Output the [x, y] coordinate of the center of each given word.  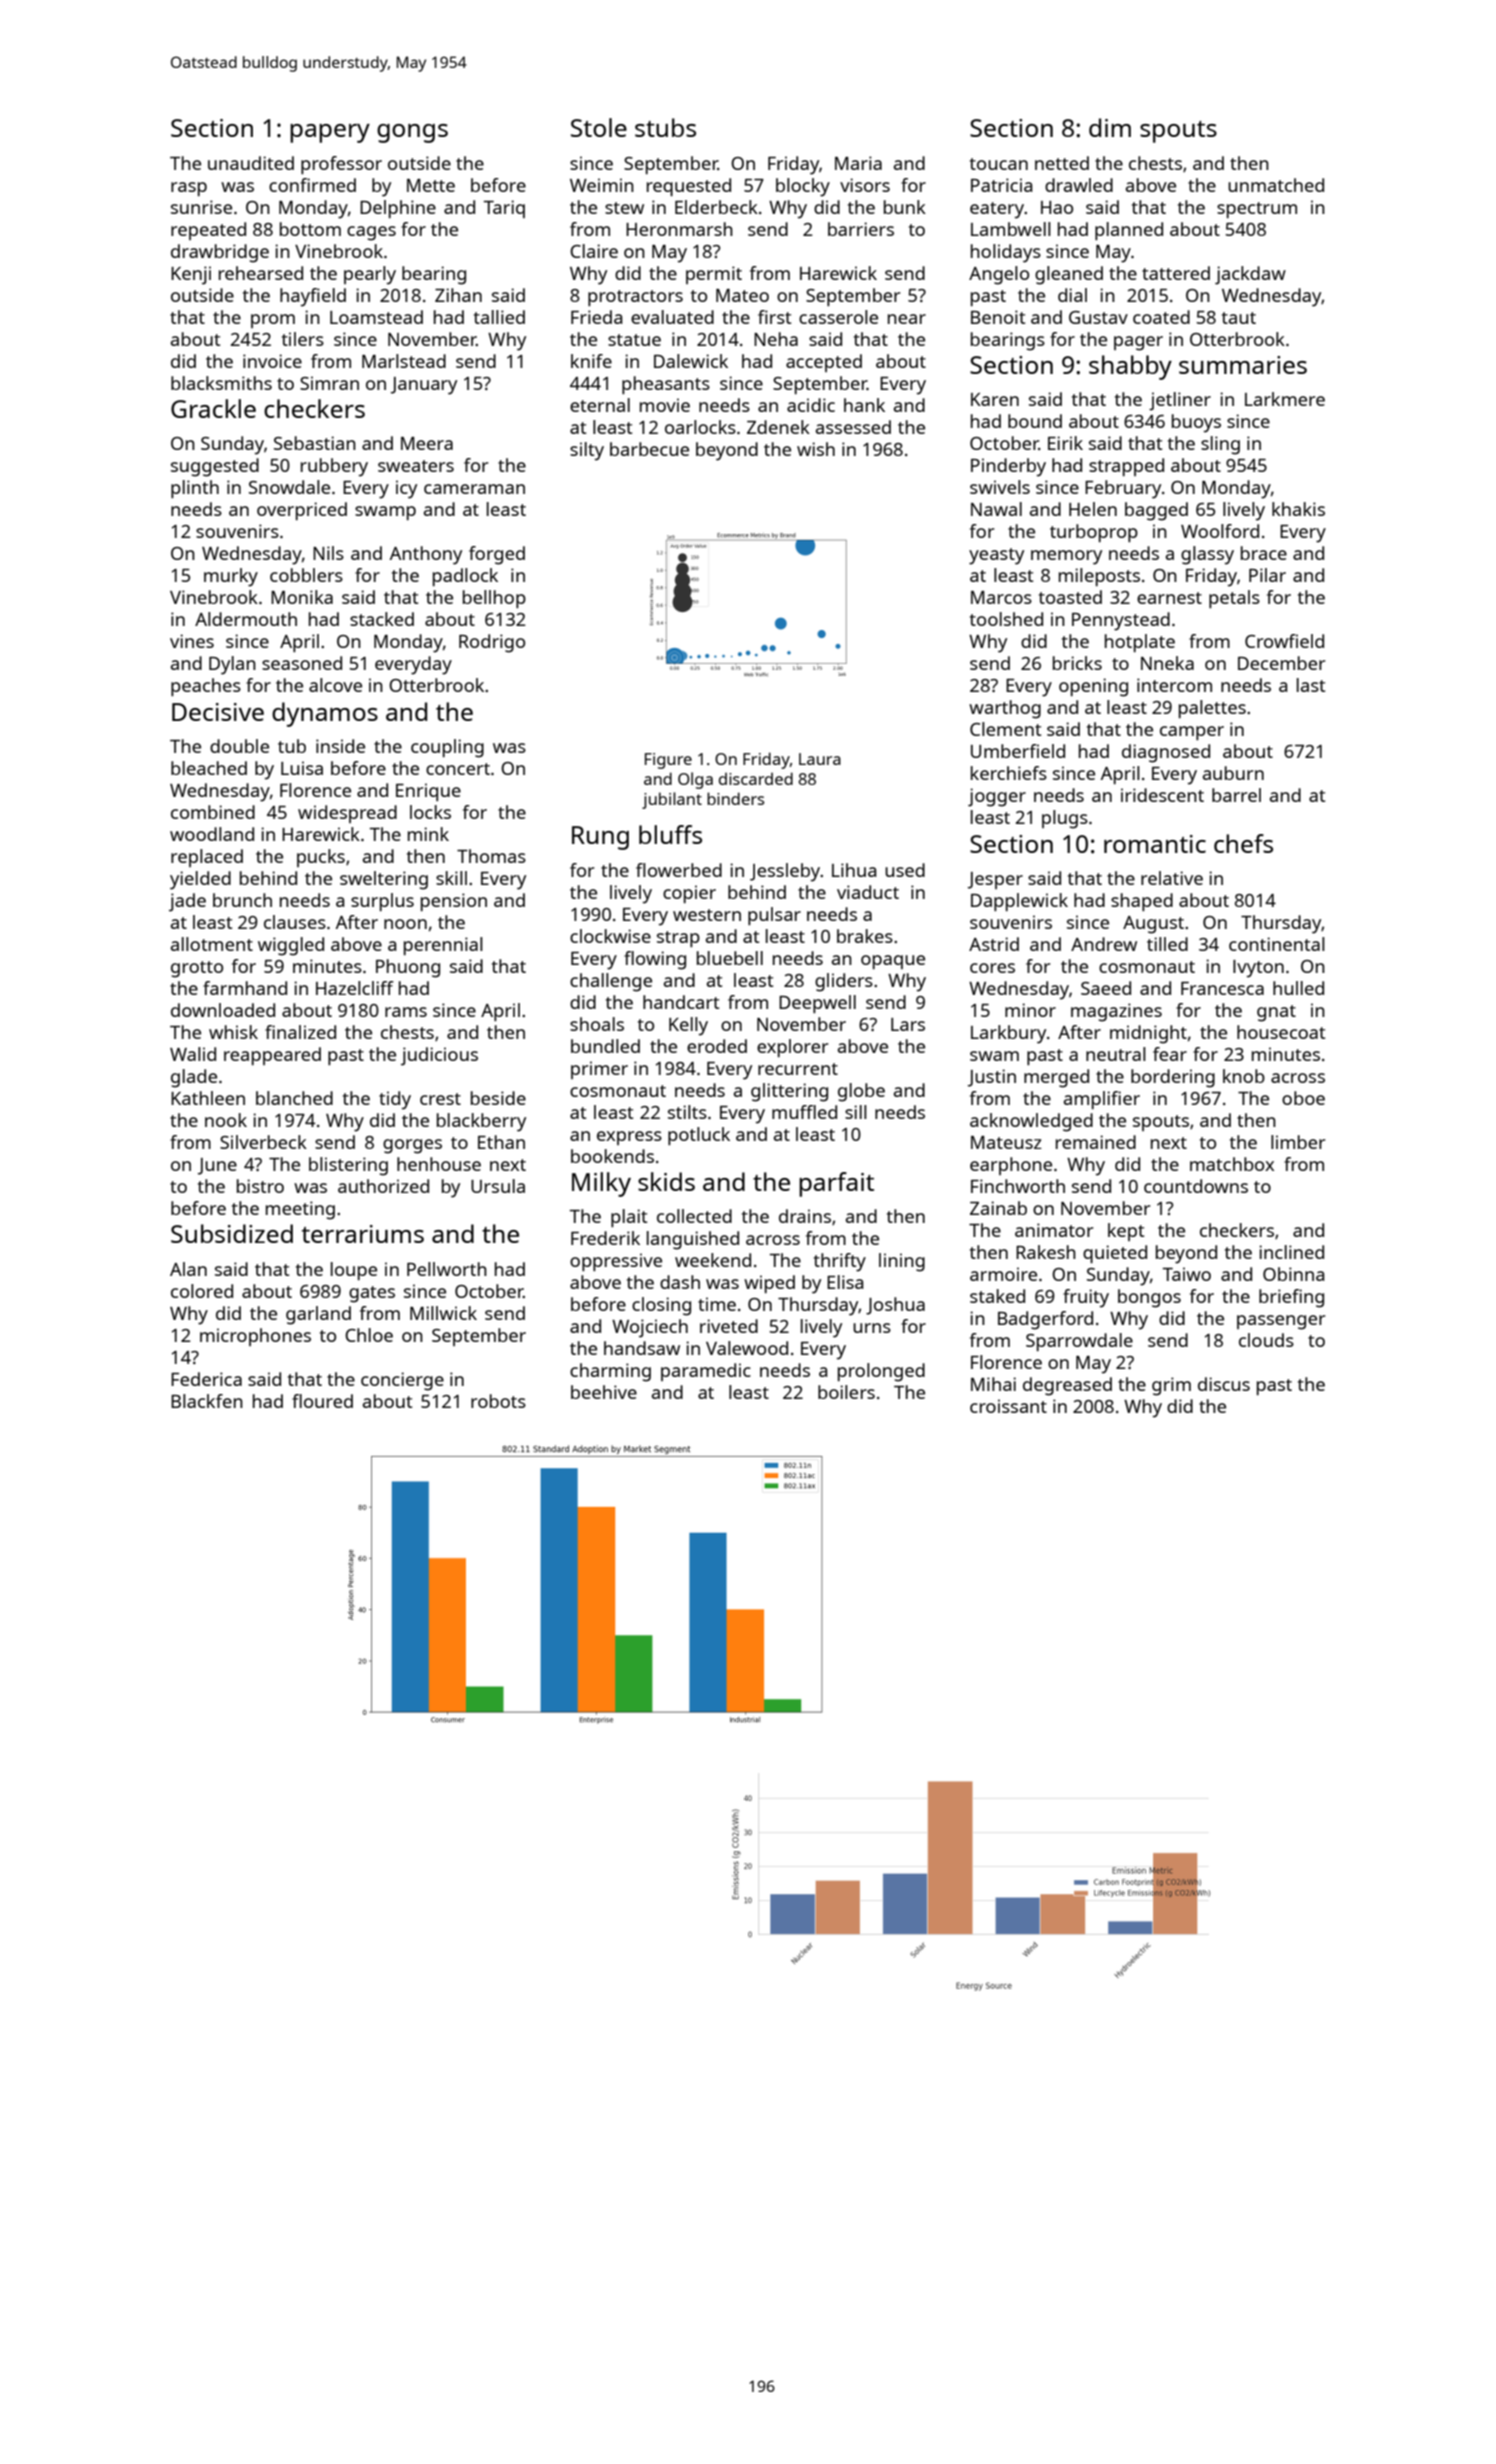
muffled [804, 1112]
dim [1110, 127]
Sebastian [315, 443]
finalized [300, 1032]
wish [816, 449]
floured [322, 1401]
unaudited [251, 163]
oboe [1303, 1098]
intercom [1174, 685]
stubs [665, 127]
